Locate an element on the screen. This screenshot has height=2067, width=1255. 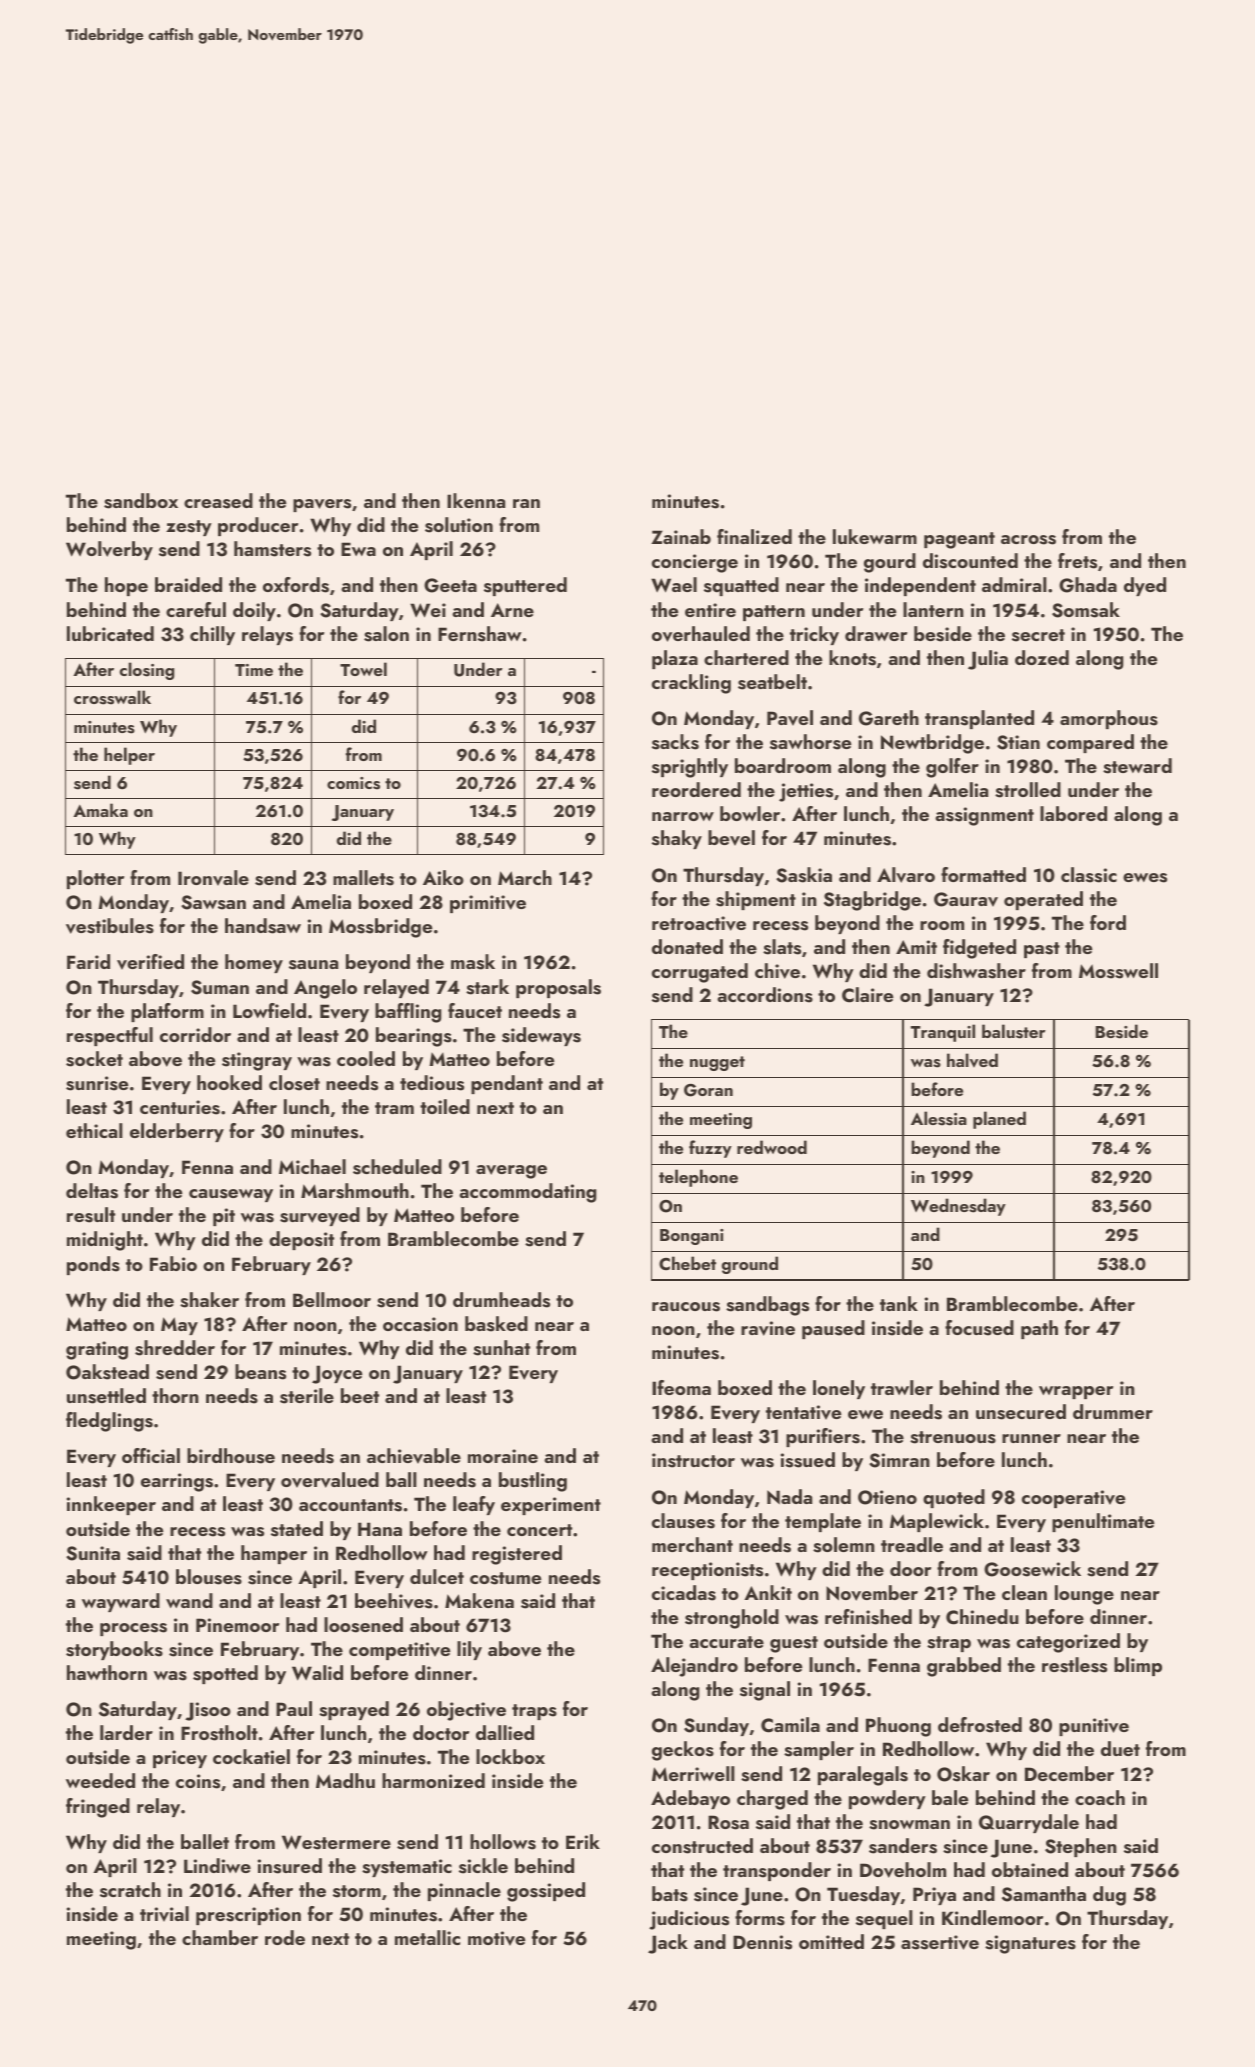
donated is located at coordinates (687, 946).
